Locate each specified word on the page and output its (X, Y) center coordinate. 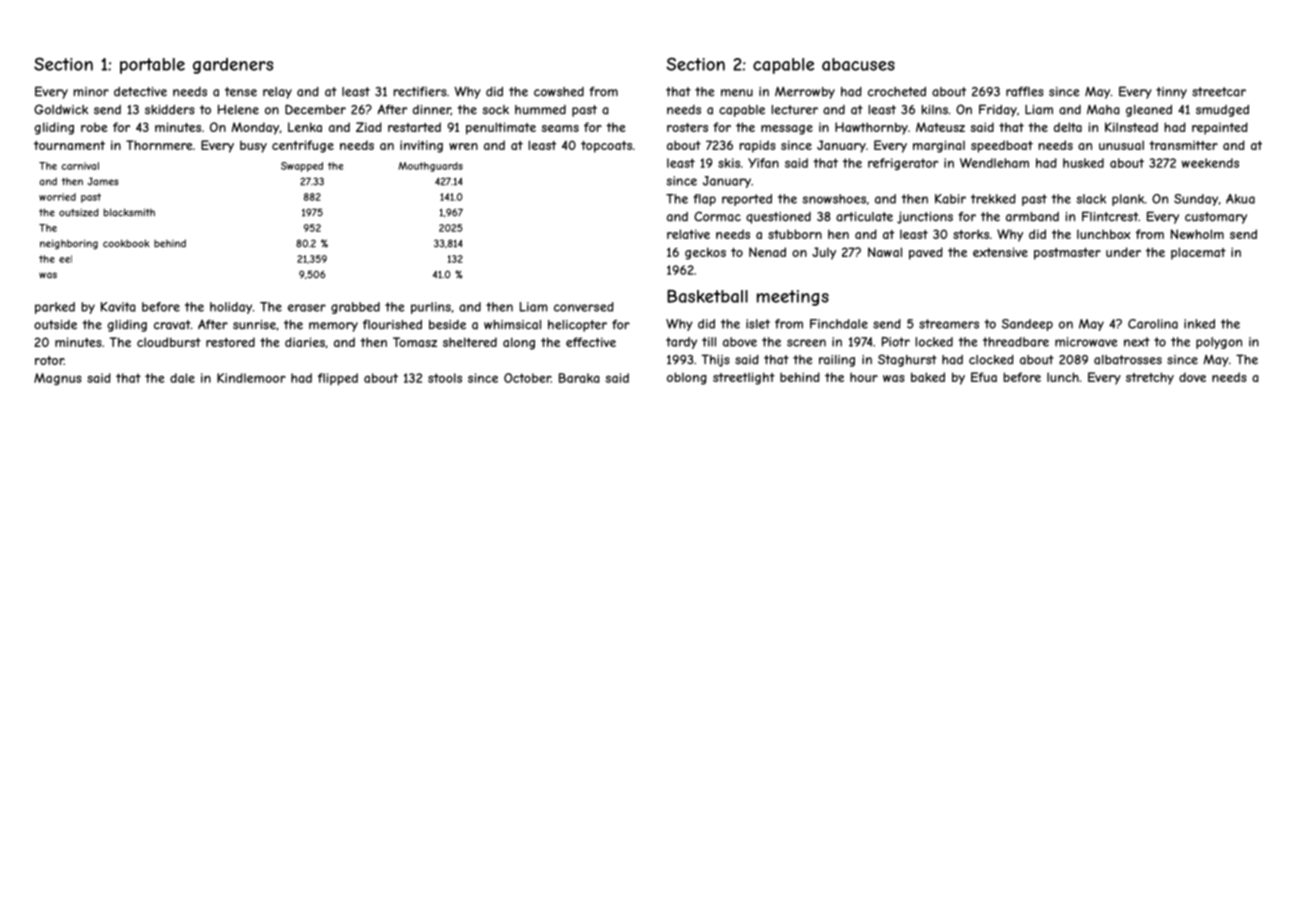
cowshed (559, 92)
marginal (939, 146)
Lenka (305, 127)
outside (55, 325)
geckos (705, 253)
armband (1032, 217)
